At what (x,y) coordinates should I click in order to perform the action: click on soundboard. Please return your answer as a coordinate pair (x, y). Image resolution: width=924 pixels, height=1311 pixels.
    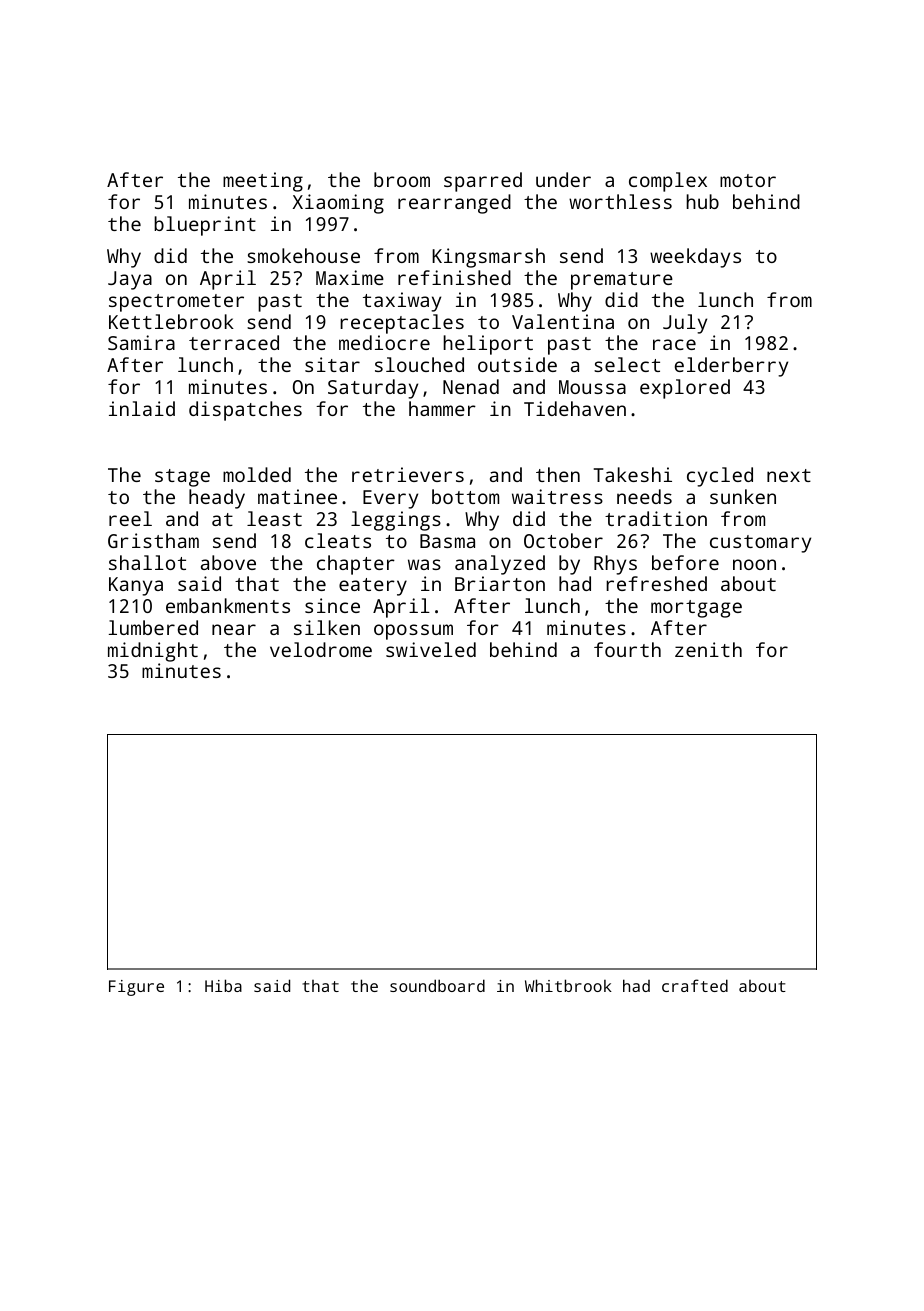
    Looking at the image, I should click on (437, 985).
